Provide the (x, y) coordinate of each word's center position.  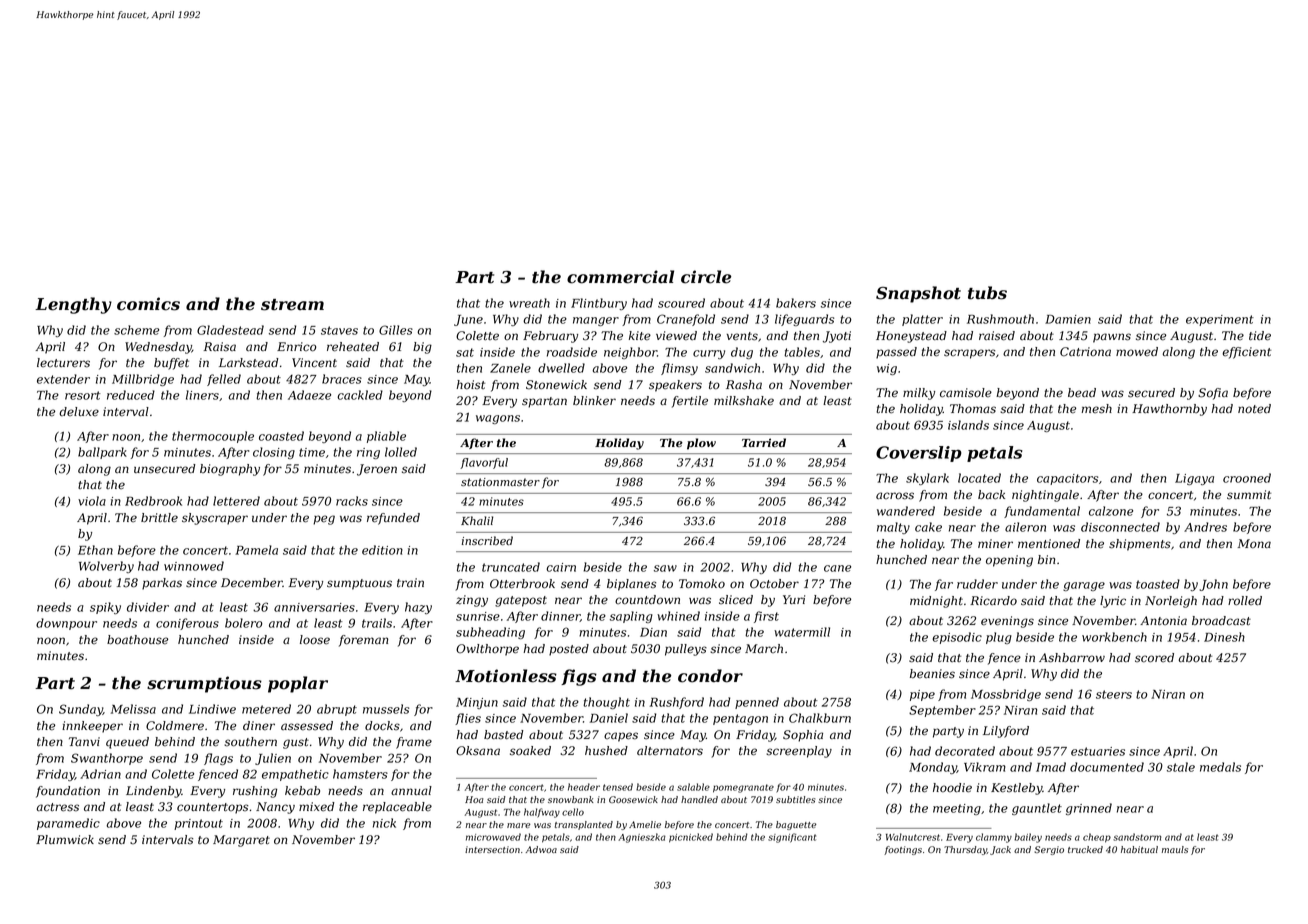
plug (999, 638)
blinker (594, 401)
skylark (927, 479)
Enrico (296, 347)
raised (997, 336)
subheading (490, 633)
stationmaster (500, 482)
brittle (159, 518)
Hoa (474, 799)
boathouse (137, 640)
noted (1254, 409)
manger (596, 321)
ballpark (102, 453)
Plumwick (65, 840)
